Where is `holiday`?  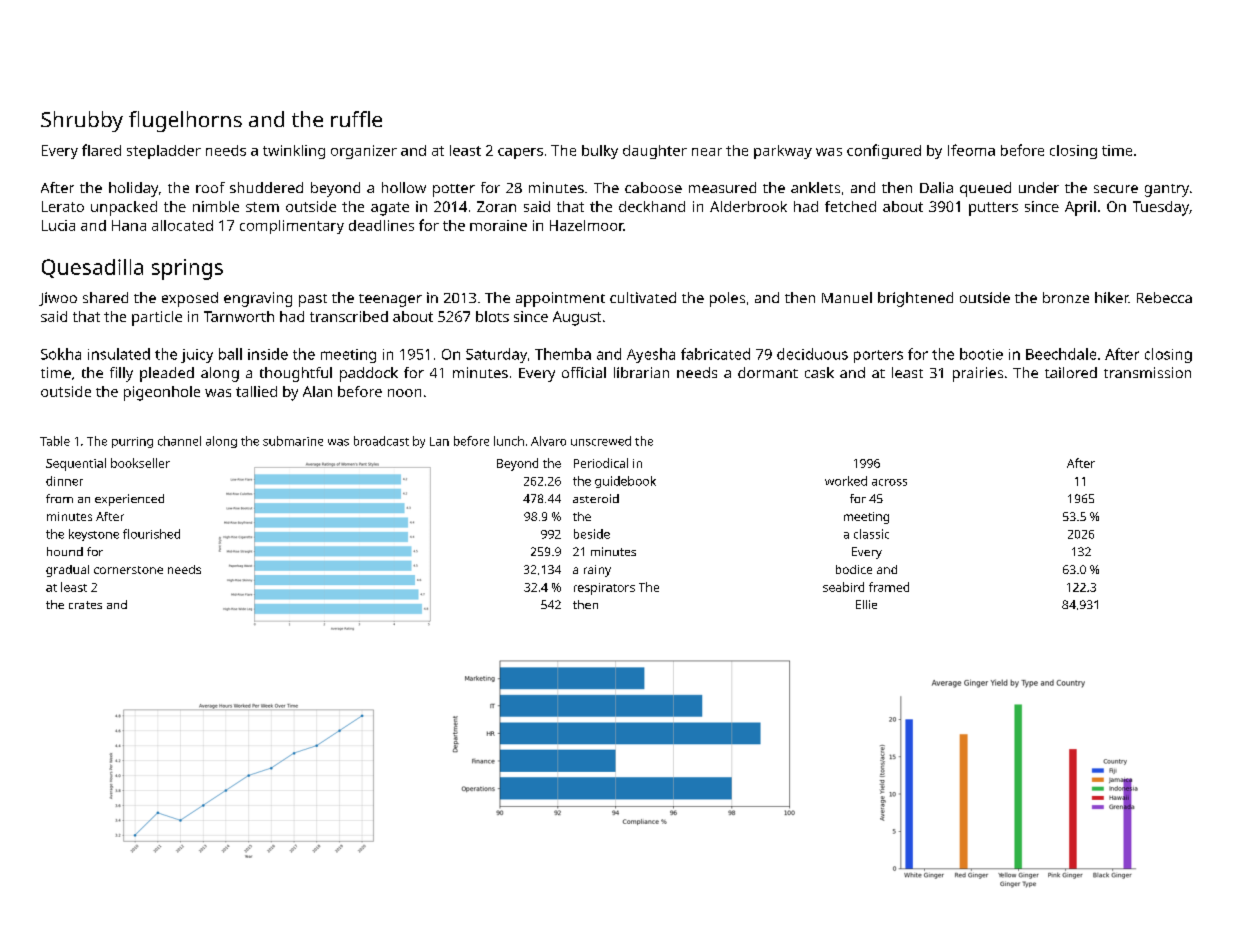
holiday is located at coordinates (133, 189).
